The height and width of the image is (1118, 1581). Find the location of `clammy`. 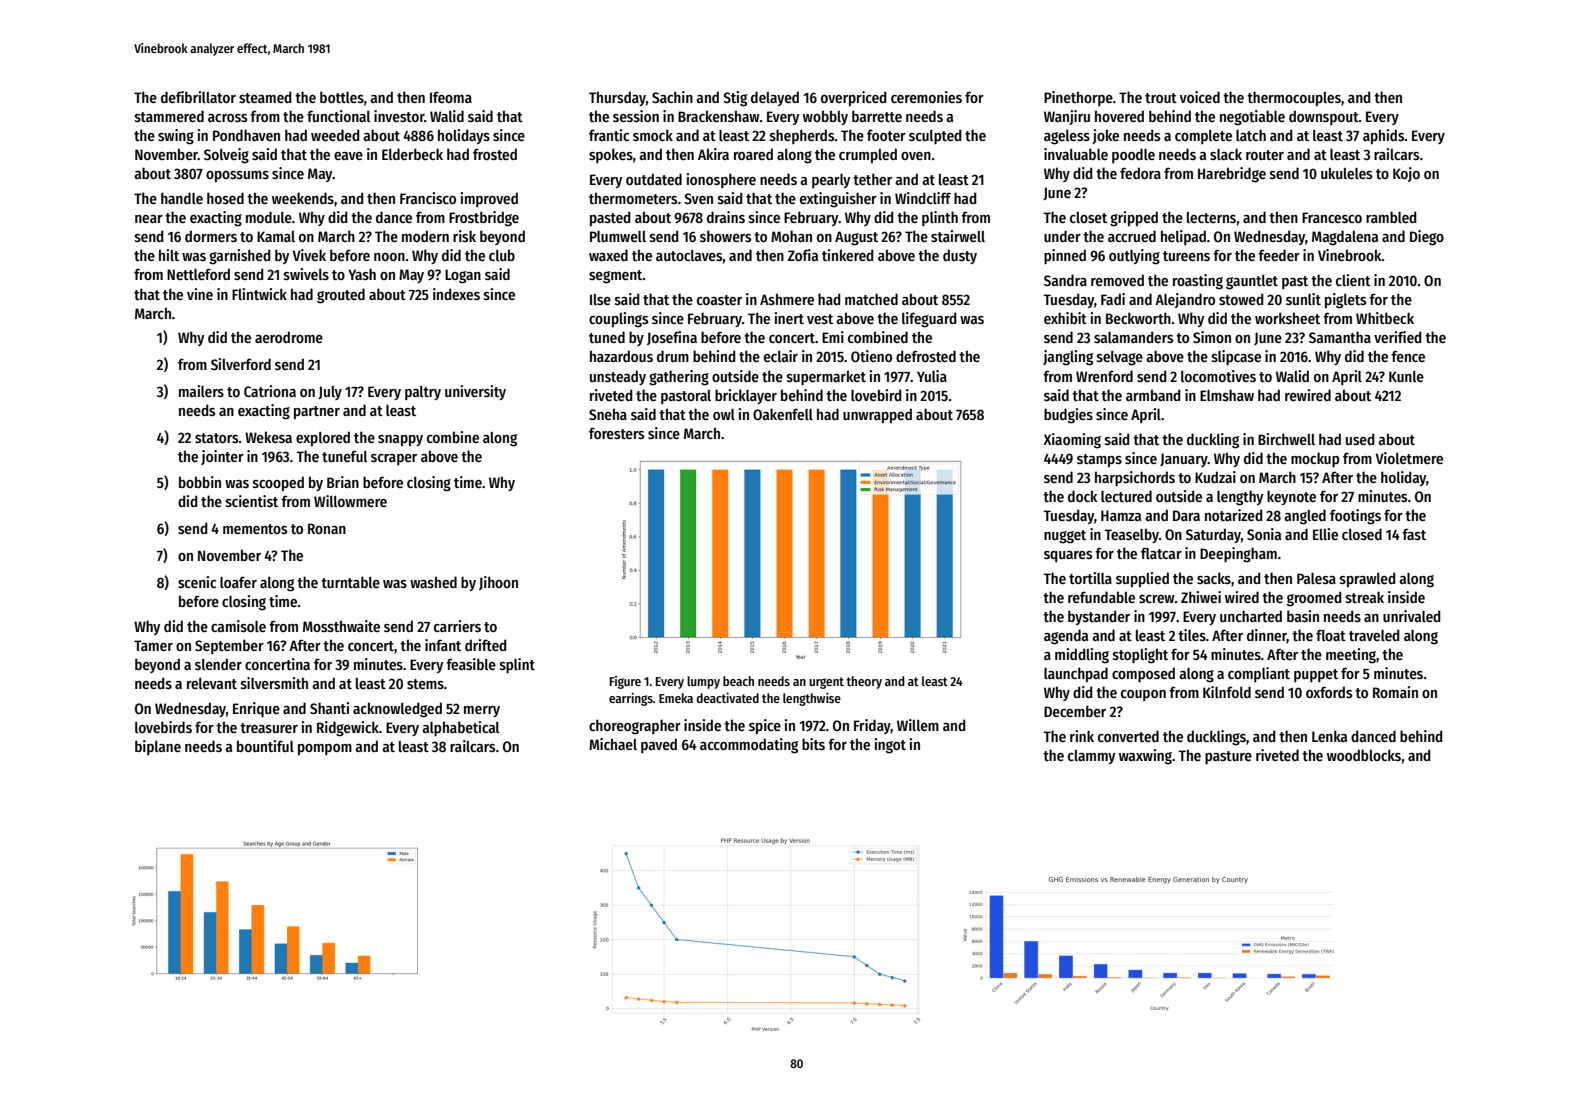

clammy is located at coordinates (1091, 757).
